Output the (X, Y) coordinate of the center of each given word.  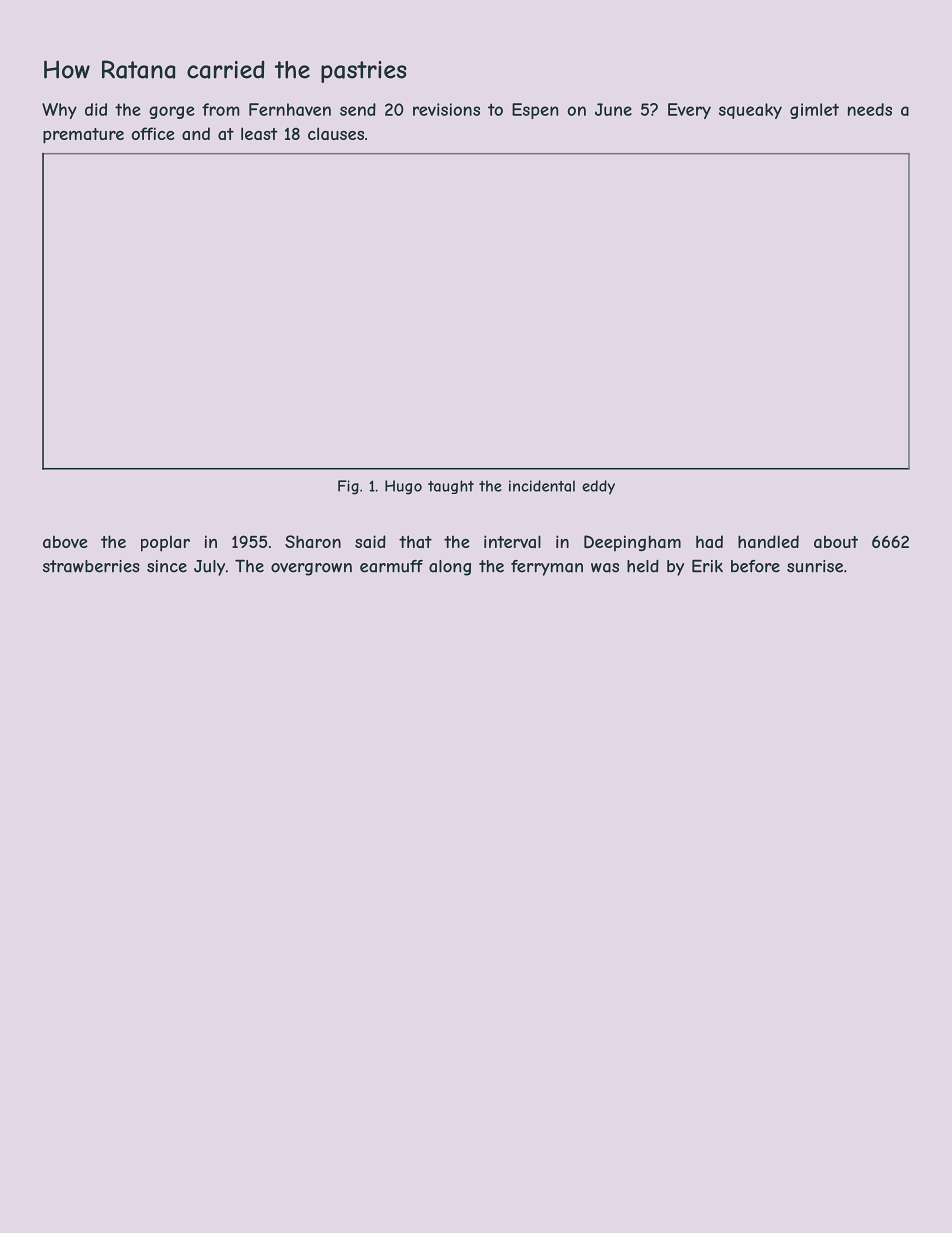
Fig (348, 487)
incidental (542, 486)
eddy (598, 487)
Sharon (313, 541)
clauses (336, 133)
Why (59, 111)
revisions (446, 109)
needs (870, 109)
